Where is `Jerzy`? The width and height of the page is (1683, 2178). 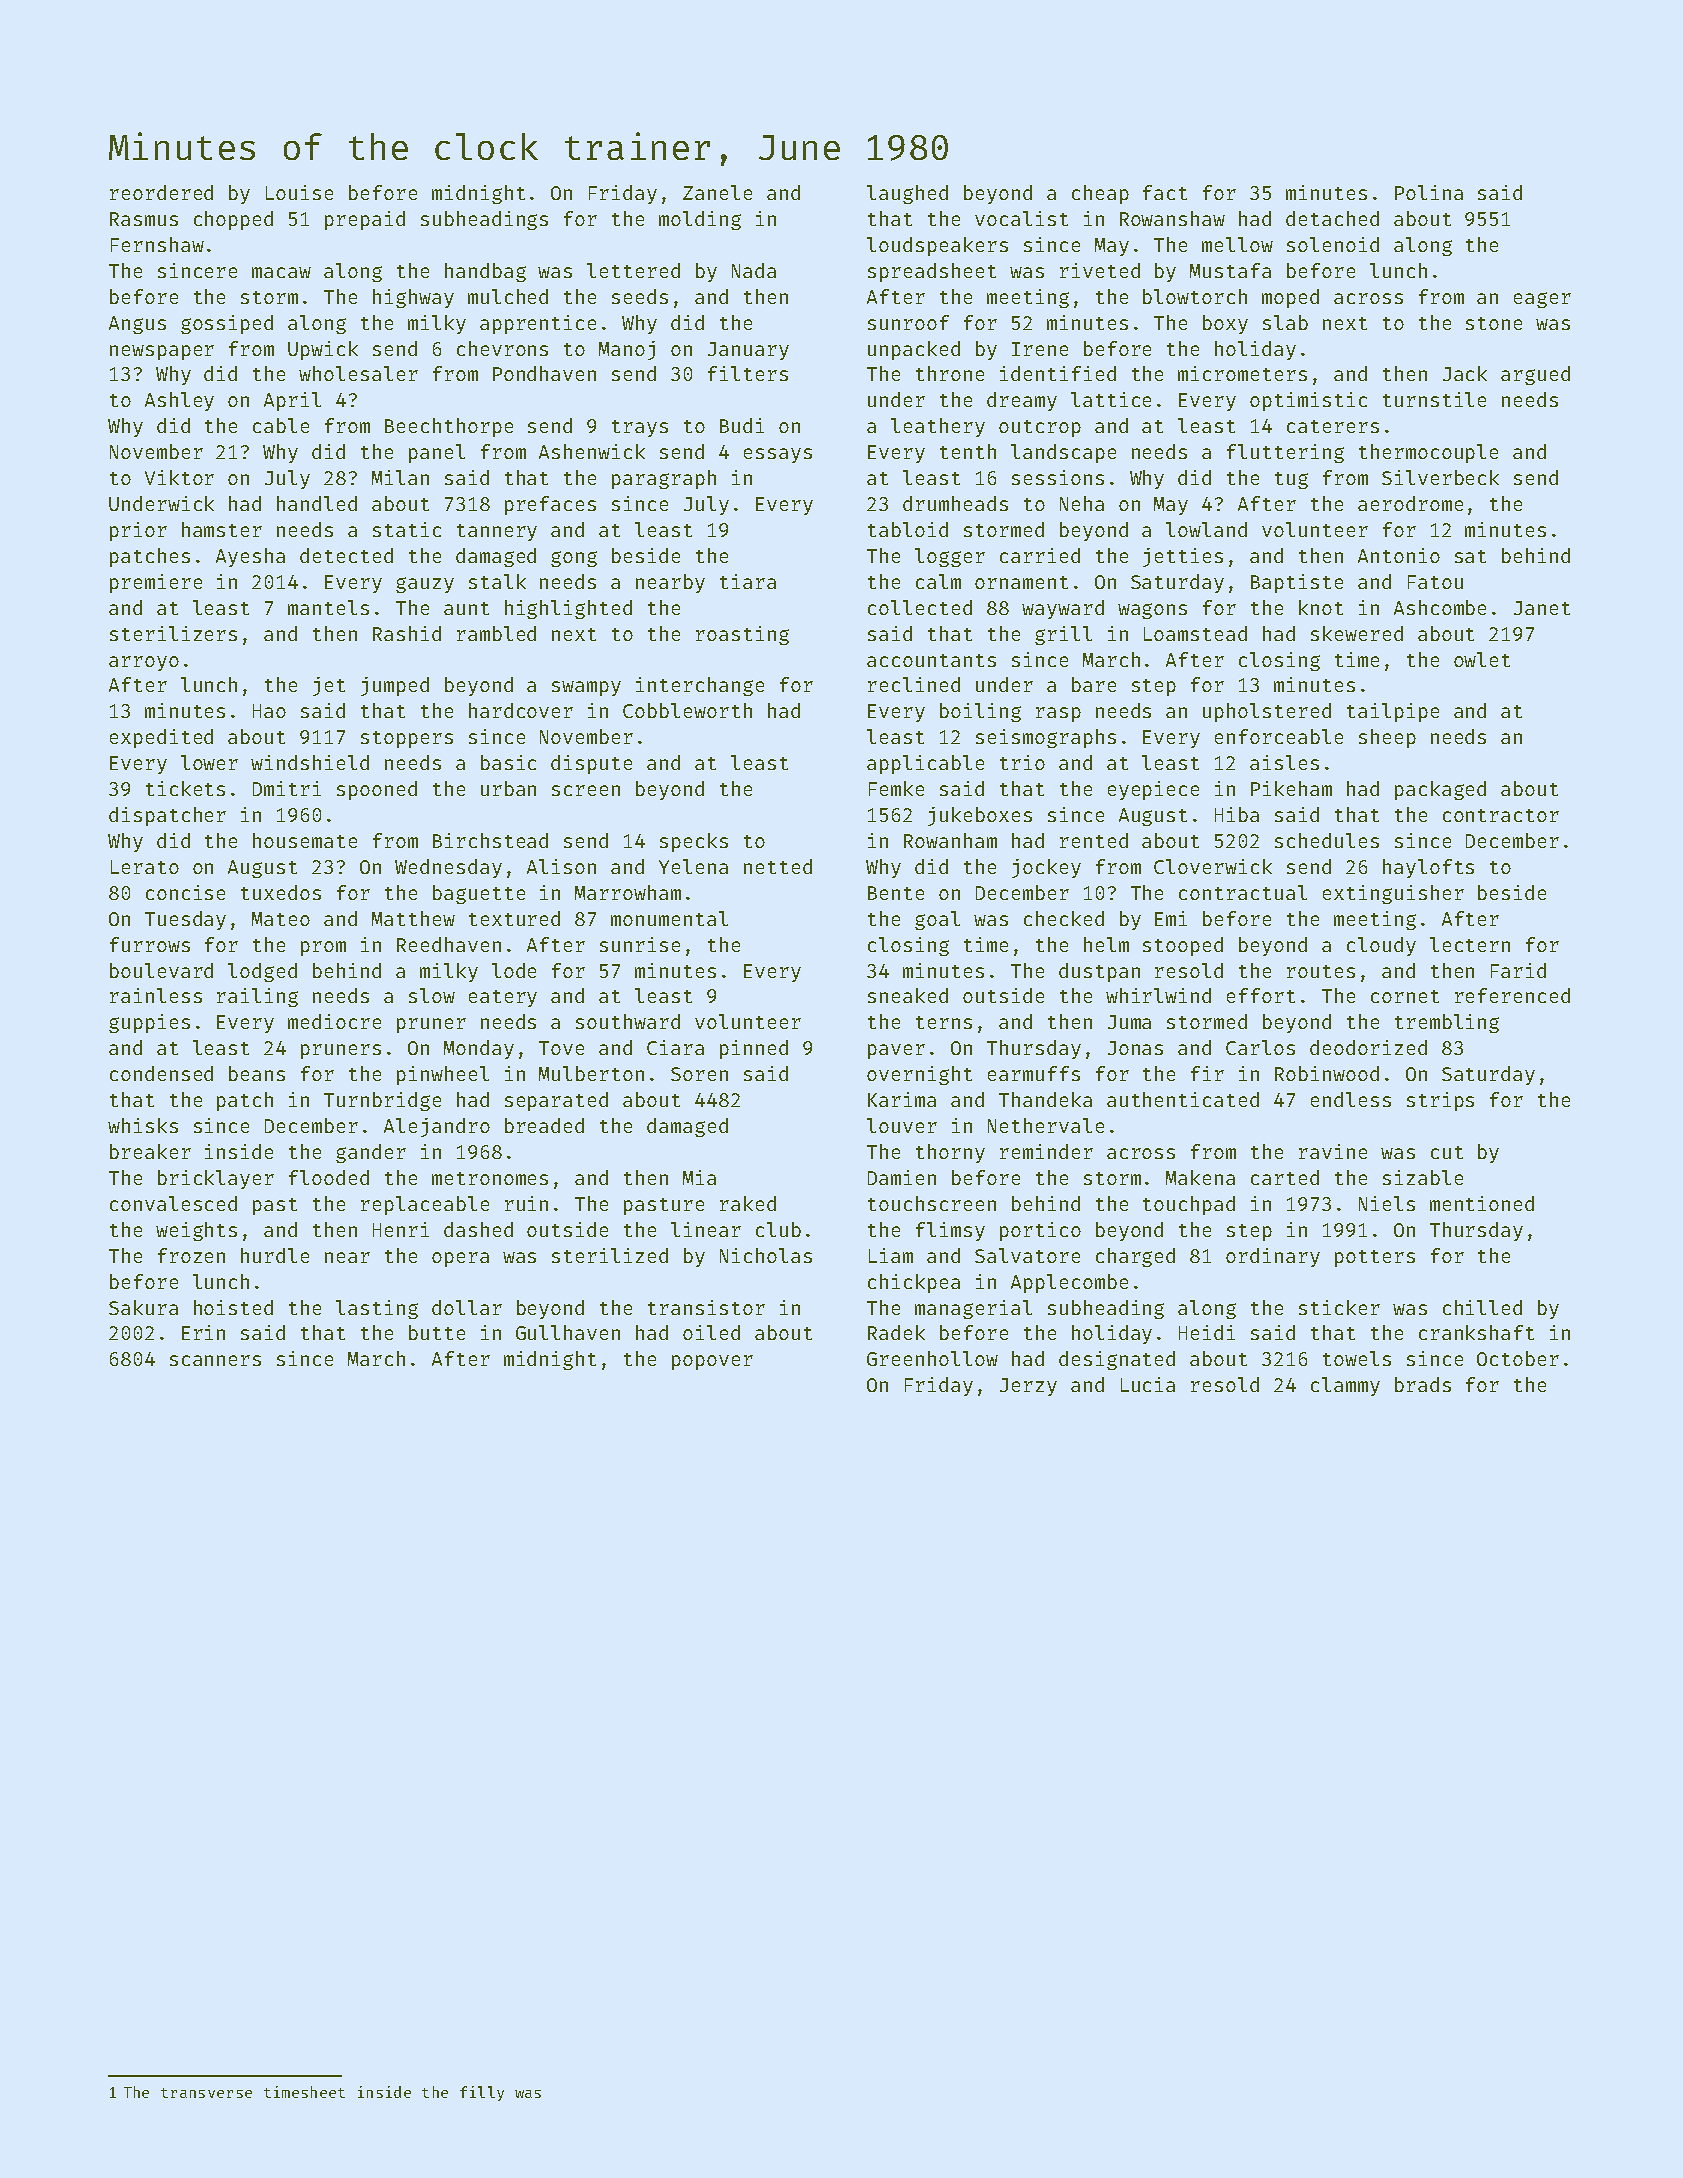
Jerzy is located at coordinates (1028, 1387).
